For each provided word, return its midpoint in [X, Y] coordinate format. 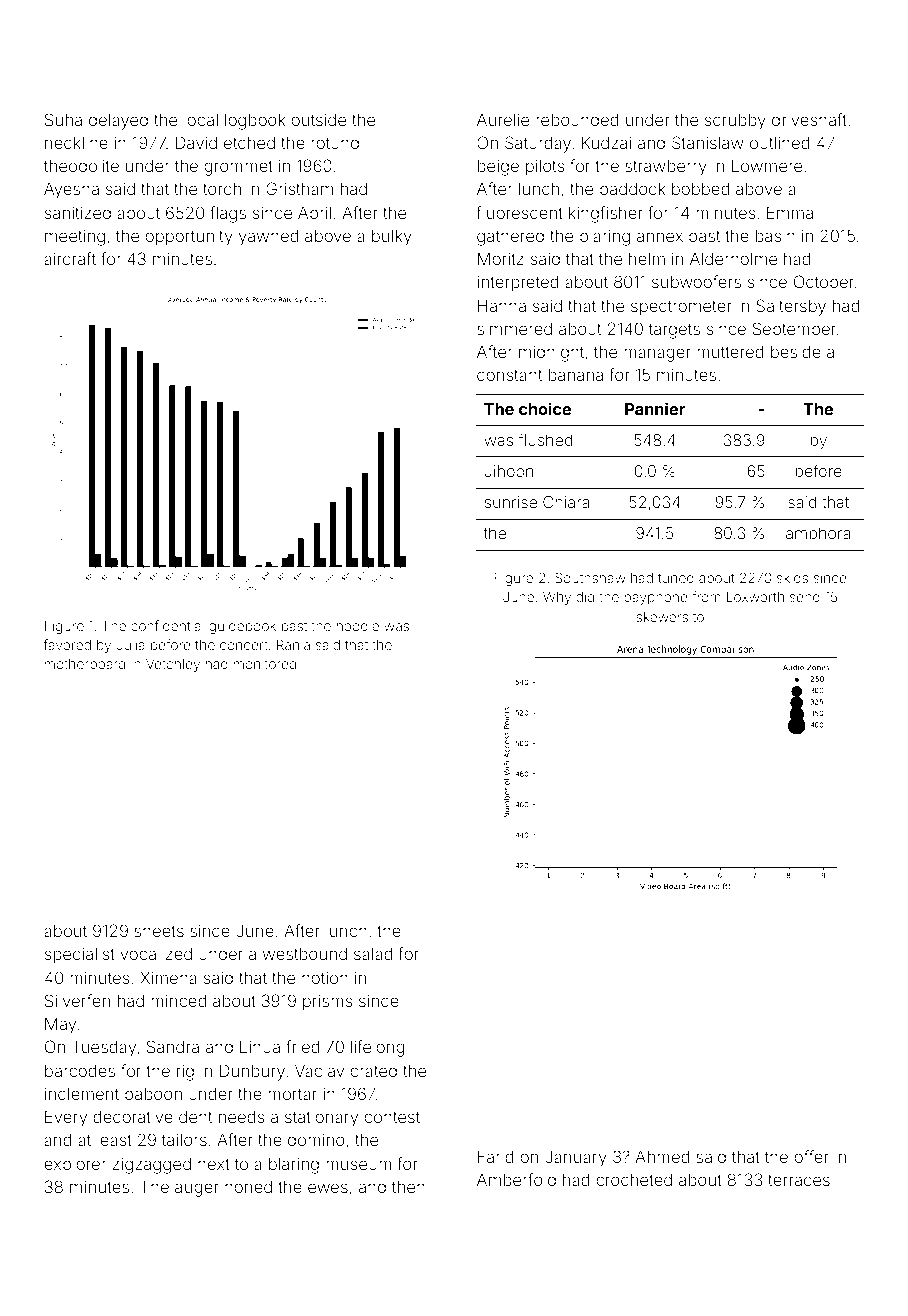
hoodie [358, 626]
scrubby [735, 122]
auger [197, 1190]
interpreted [518, 284]
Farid [496, 1156]
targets [674, 331]
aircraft [70, 258]
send [805, 597]
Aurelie [503, 120]
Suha [63, 119]
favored [67, 644]
